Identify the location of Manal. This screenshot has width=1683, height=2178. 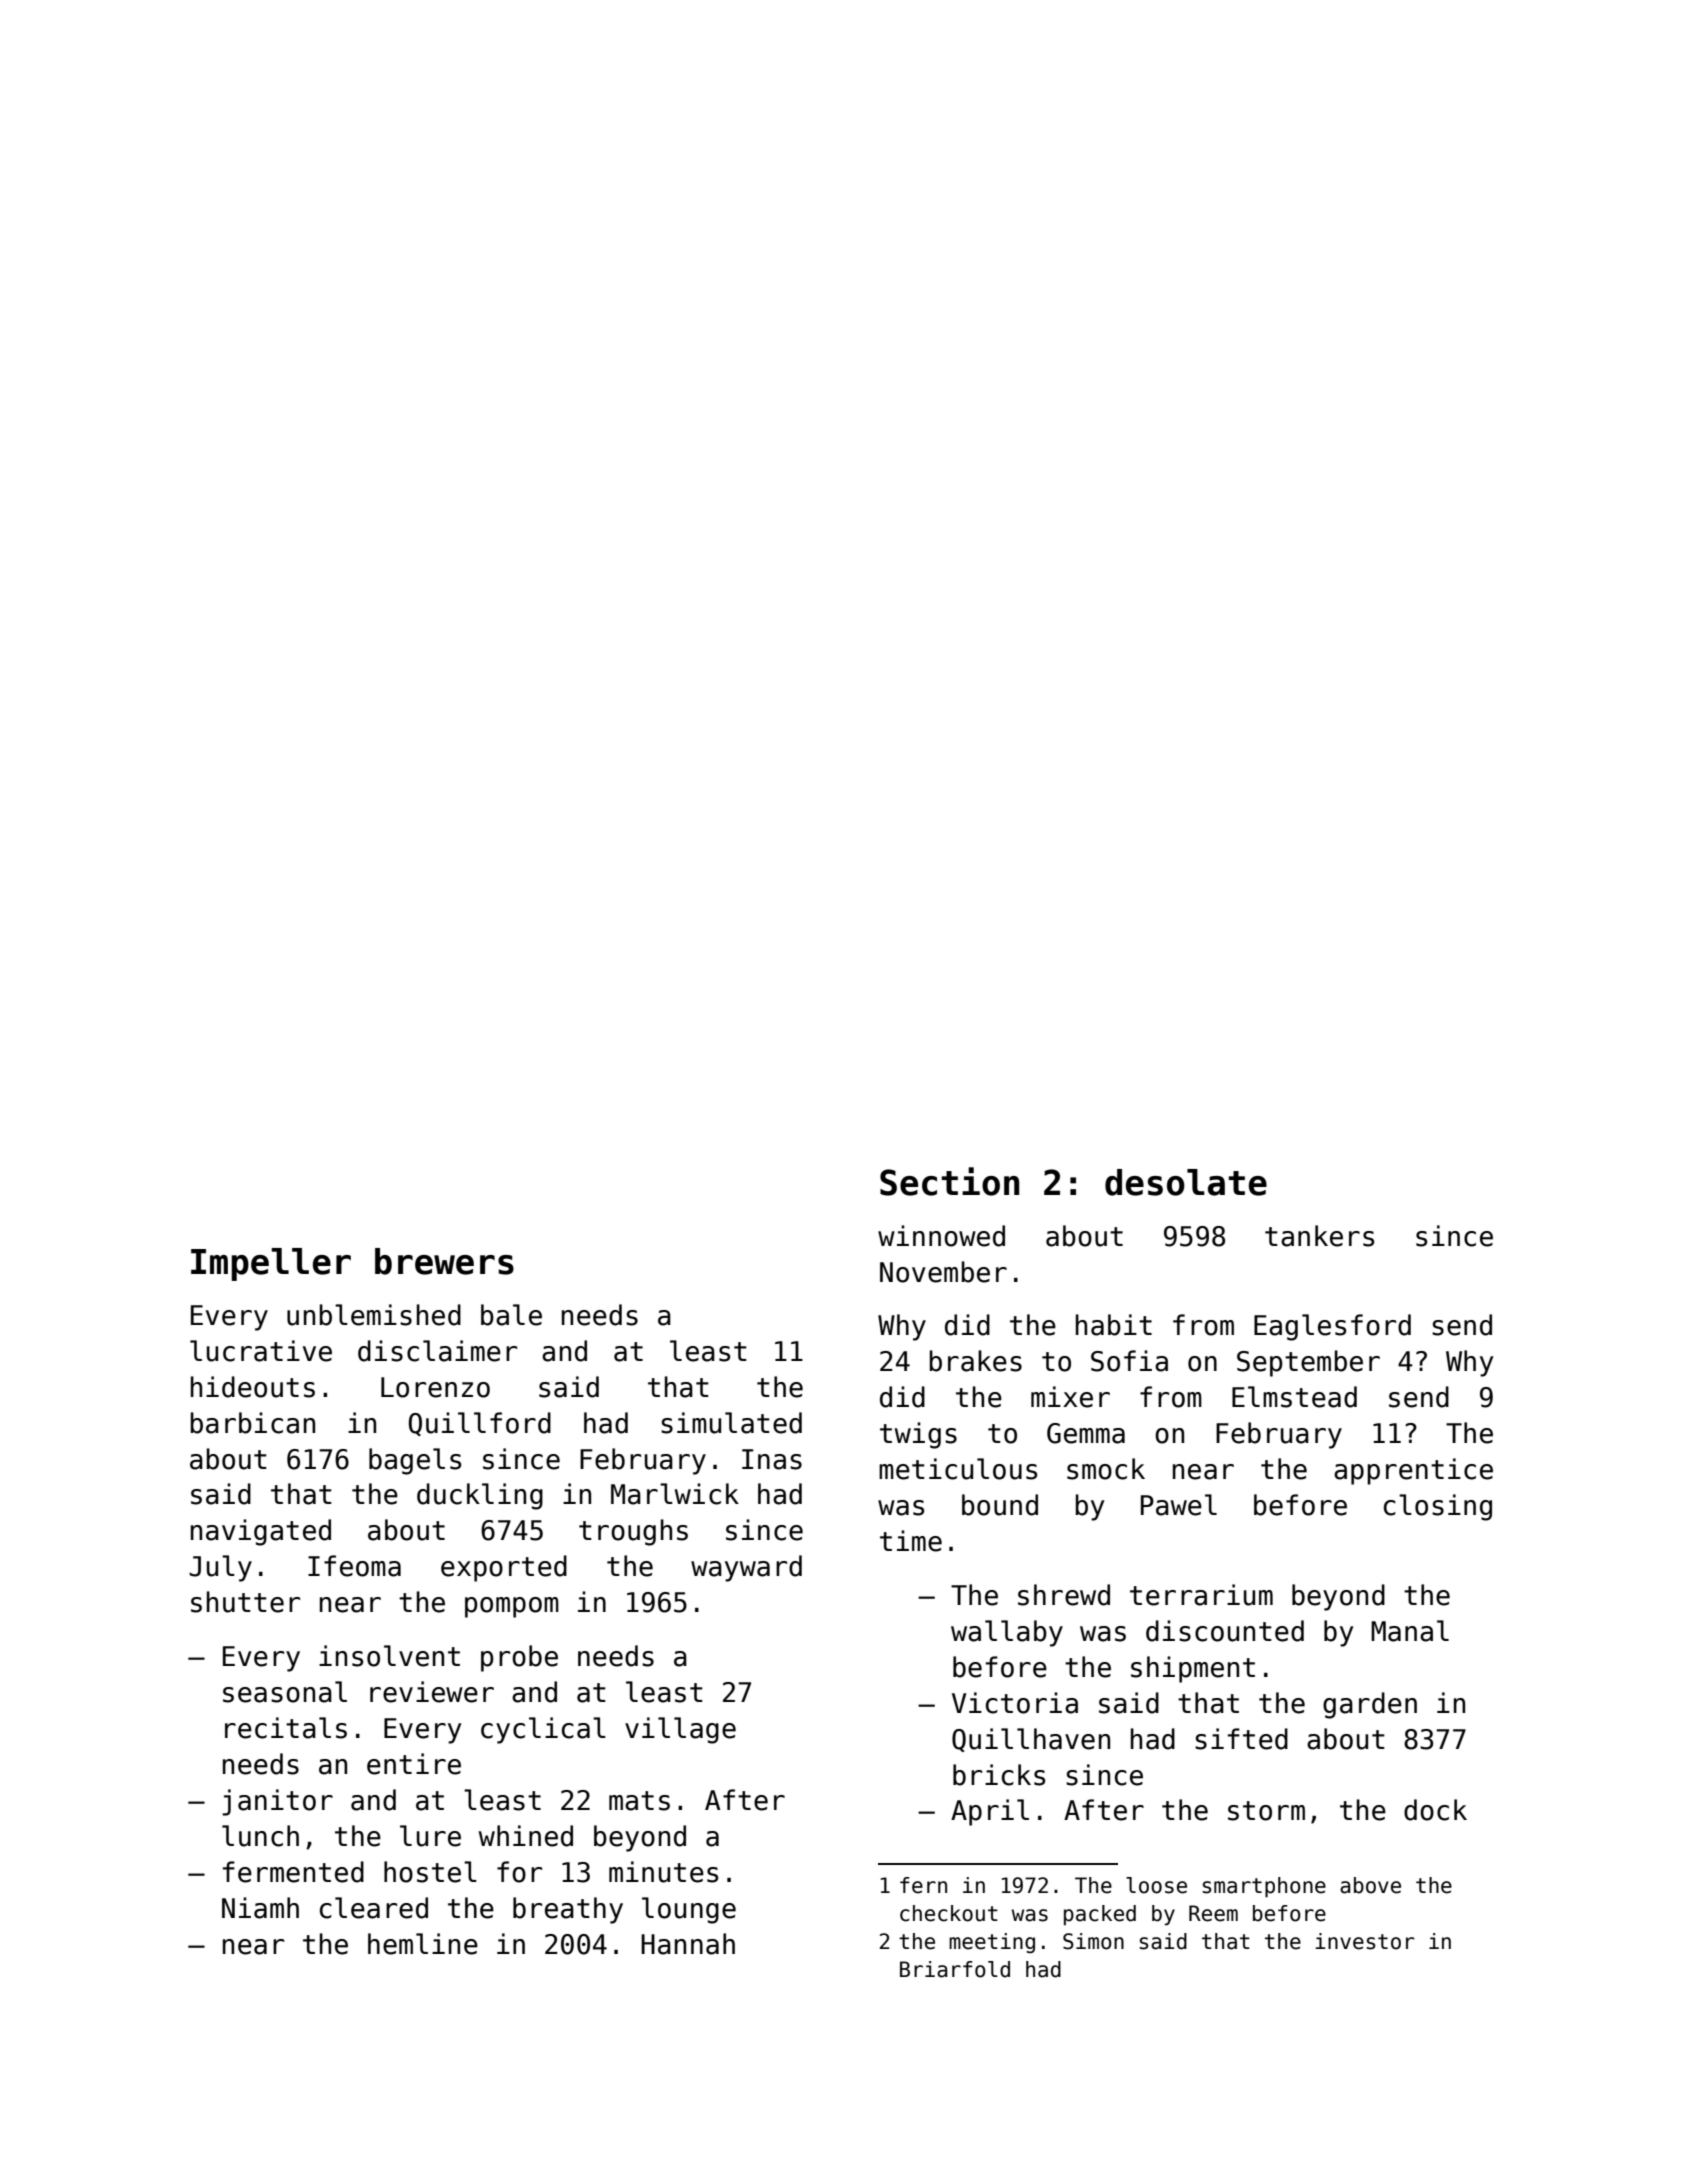
(1410, 1631).
